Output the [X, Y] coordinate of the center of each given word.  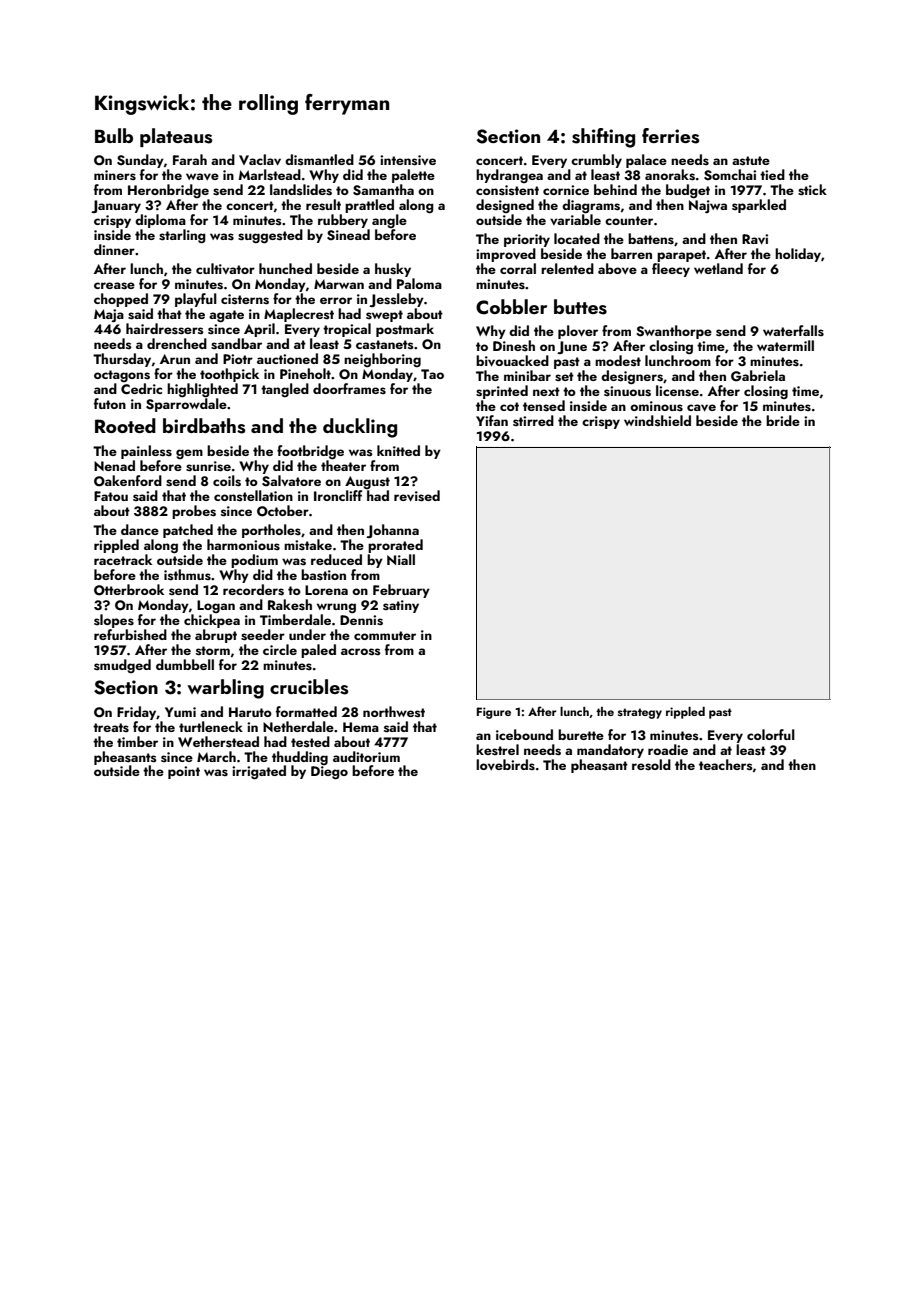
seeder [263, 635]
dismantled [319, 159]
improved [506, 255]
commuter [385, 635]
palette [413, 176]
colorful [771, 734]
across [361, 651]
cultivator [225, 268]
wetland [718, 268]
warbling [225, 689]
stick [812, 190]
